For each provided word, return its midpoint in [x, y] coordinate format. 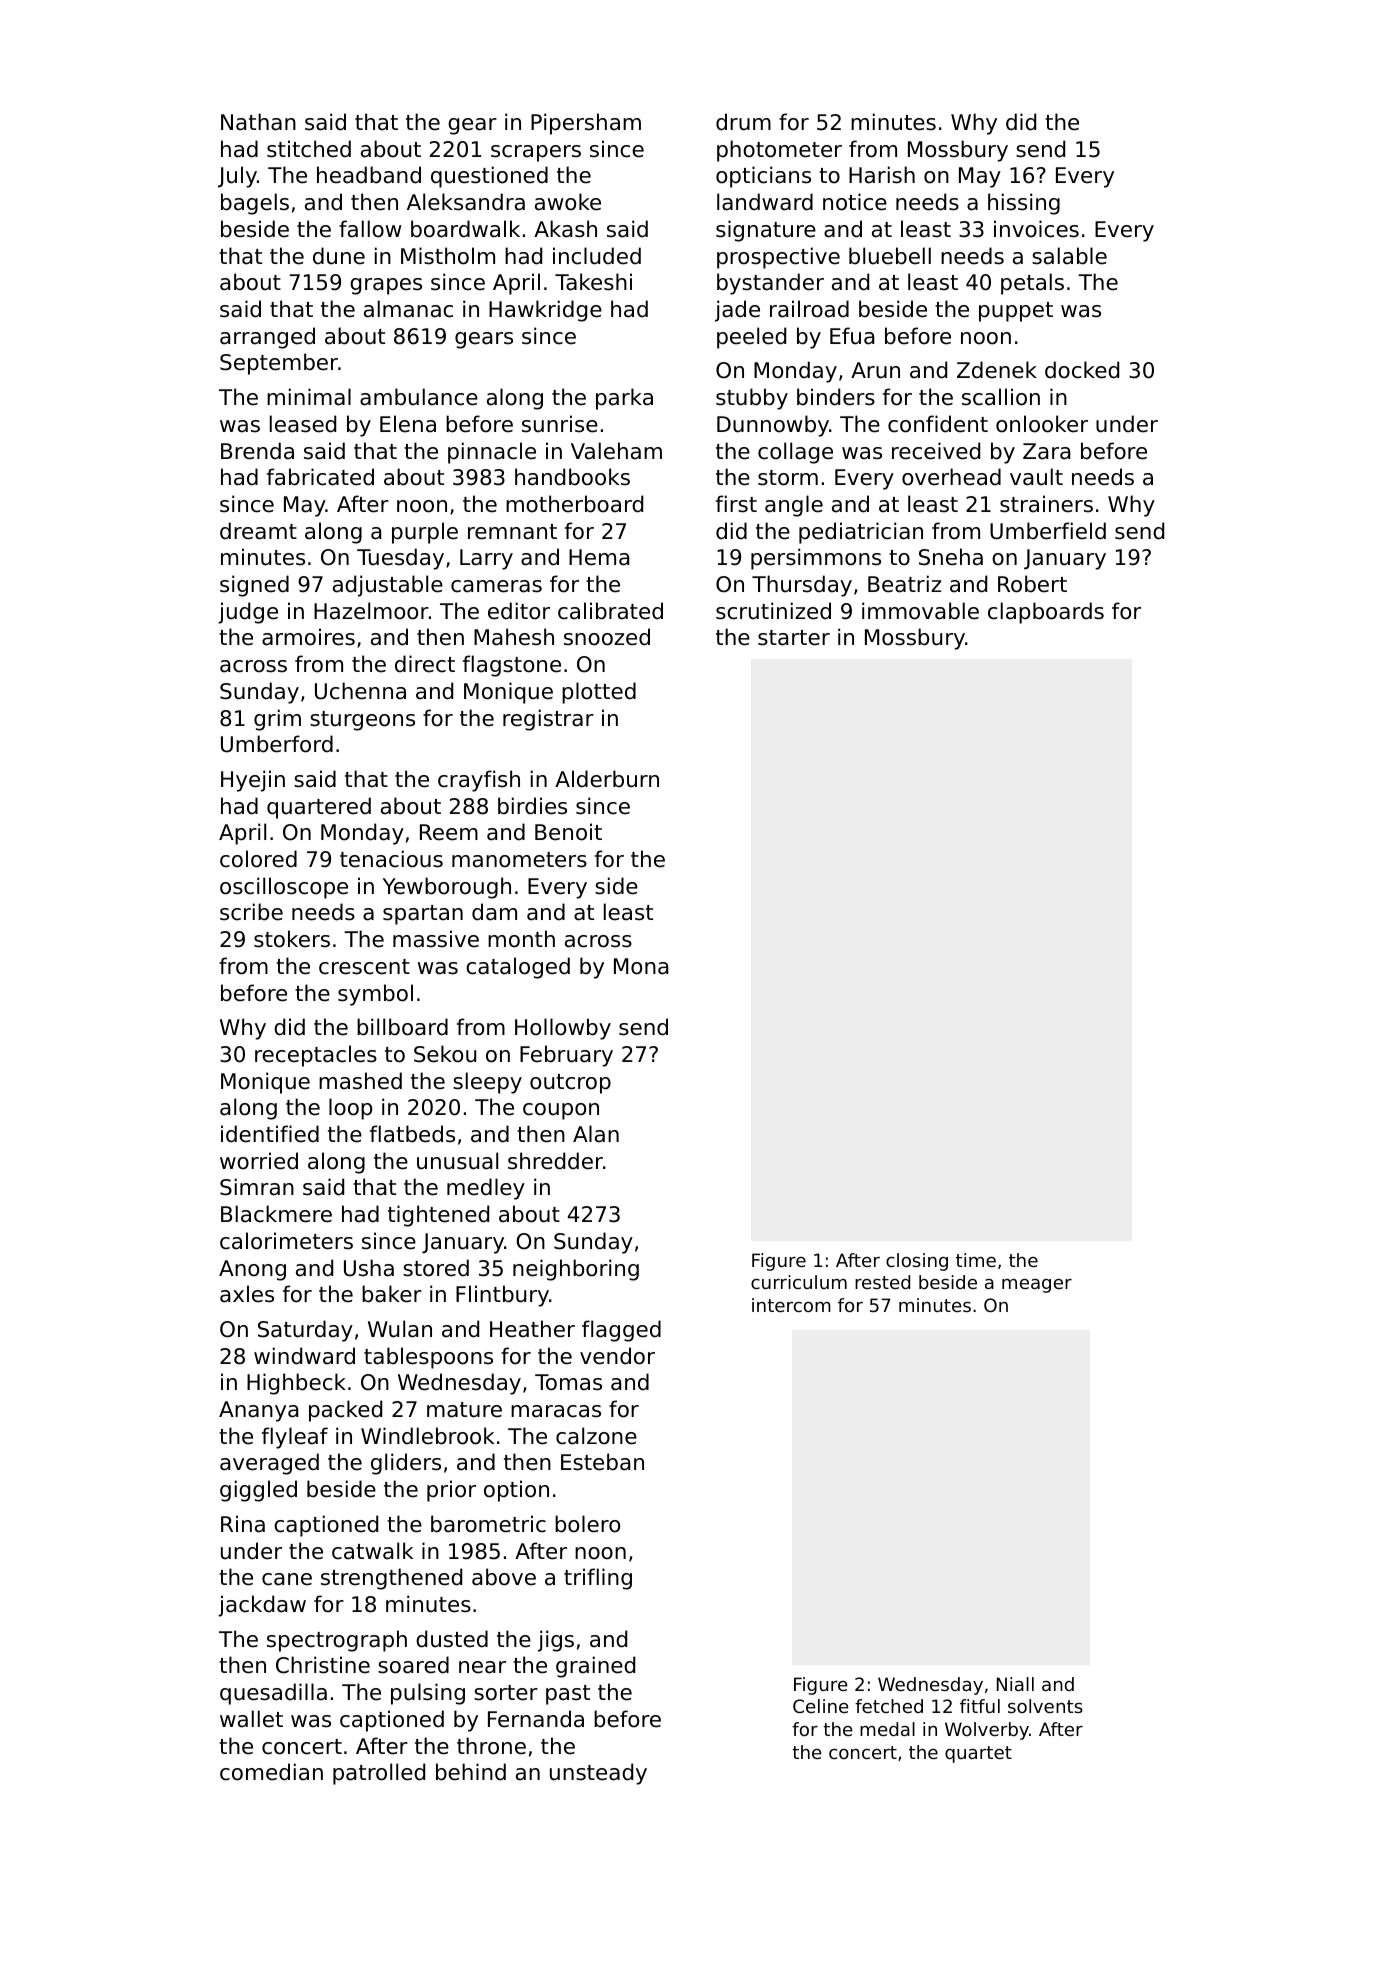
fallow [370, 229]
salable [1069, 256]
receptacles [316, 1056]
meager [1037, 1286]
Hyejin [253, 781]
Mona [641, 966]
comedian [271, 1772]
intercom [791, 1305]
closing [917, 1262]
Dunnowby [773, 426]
